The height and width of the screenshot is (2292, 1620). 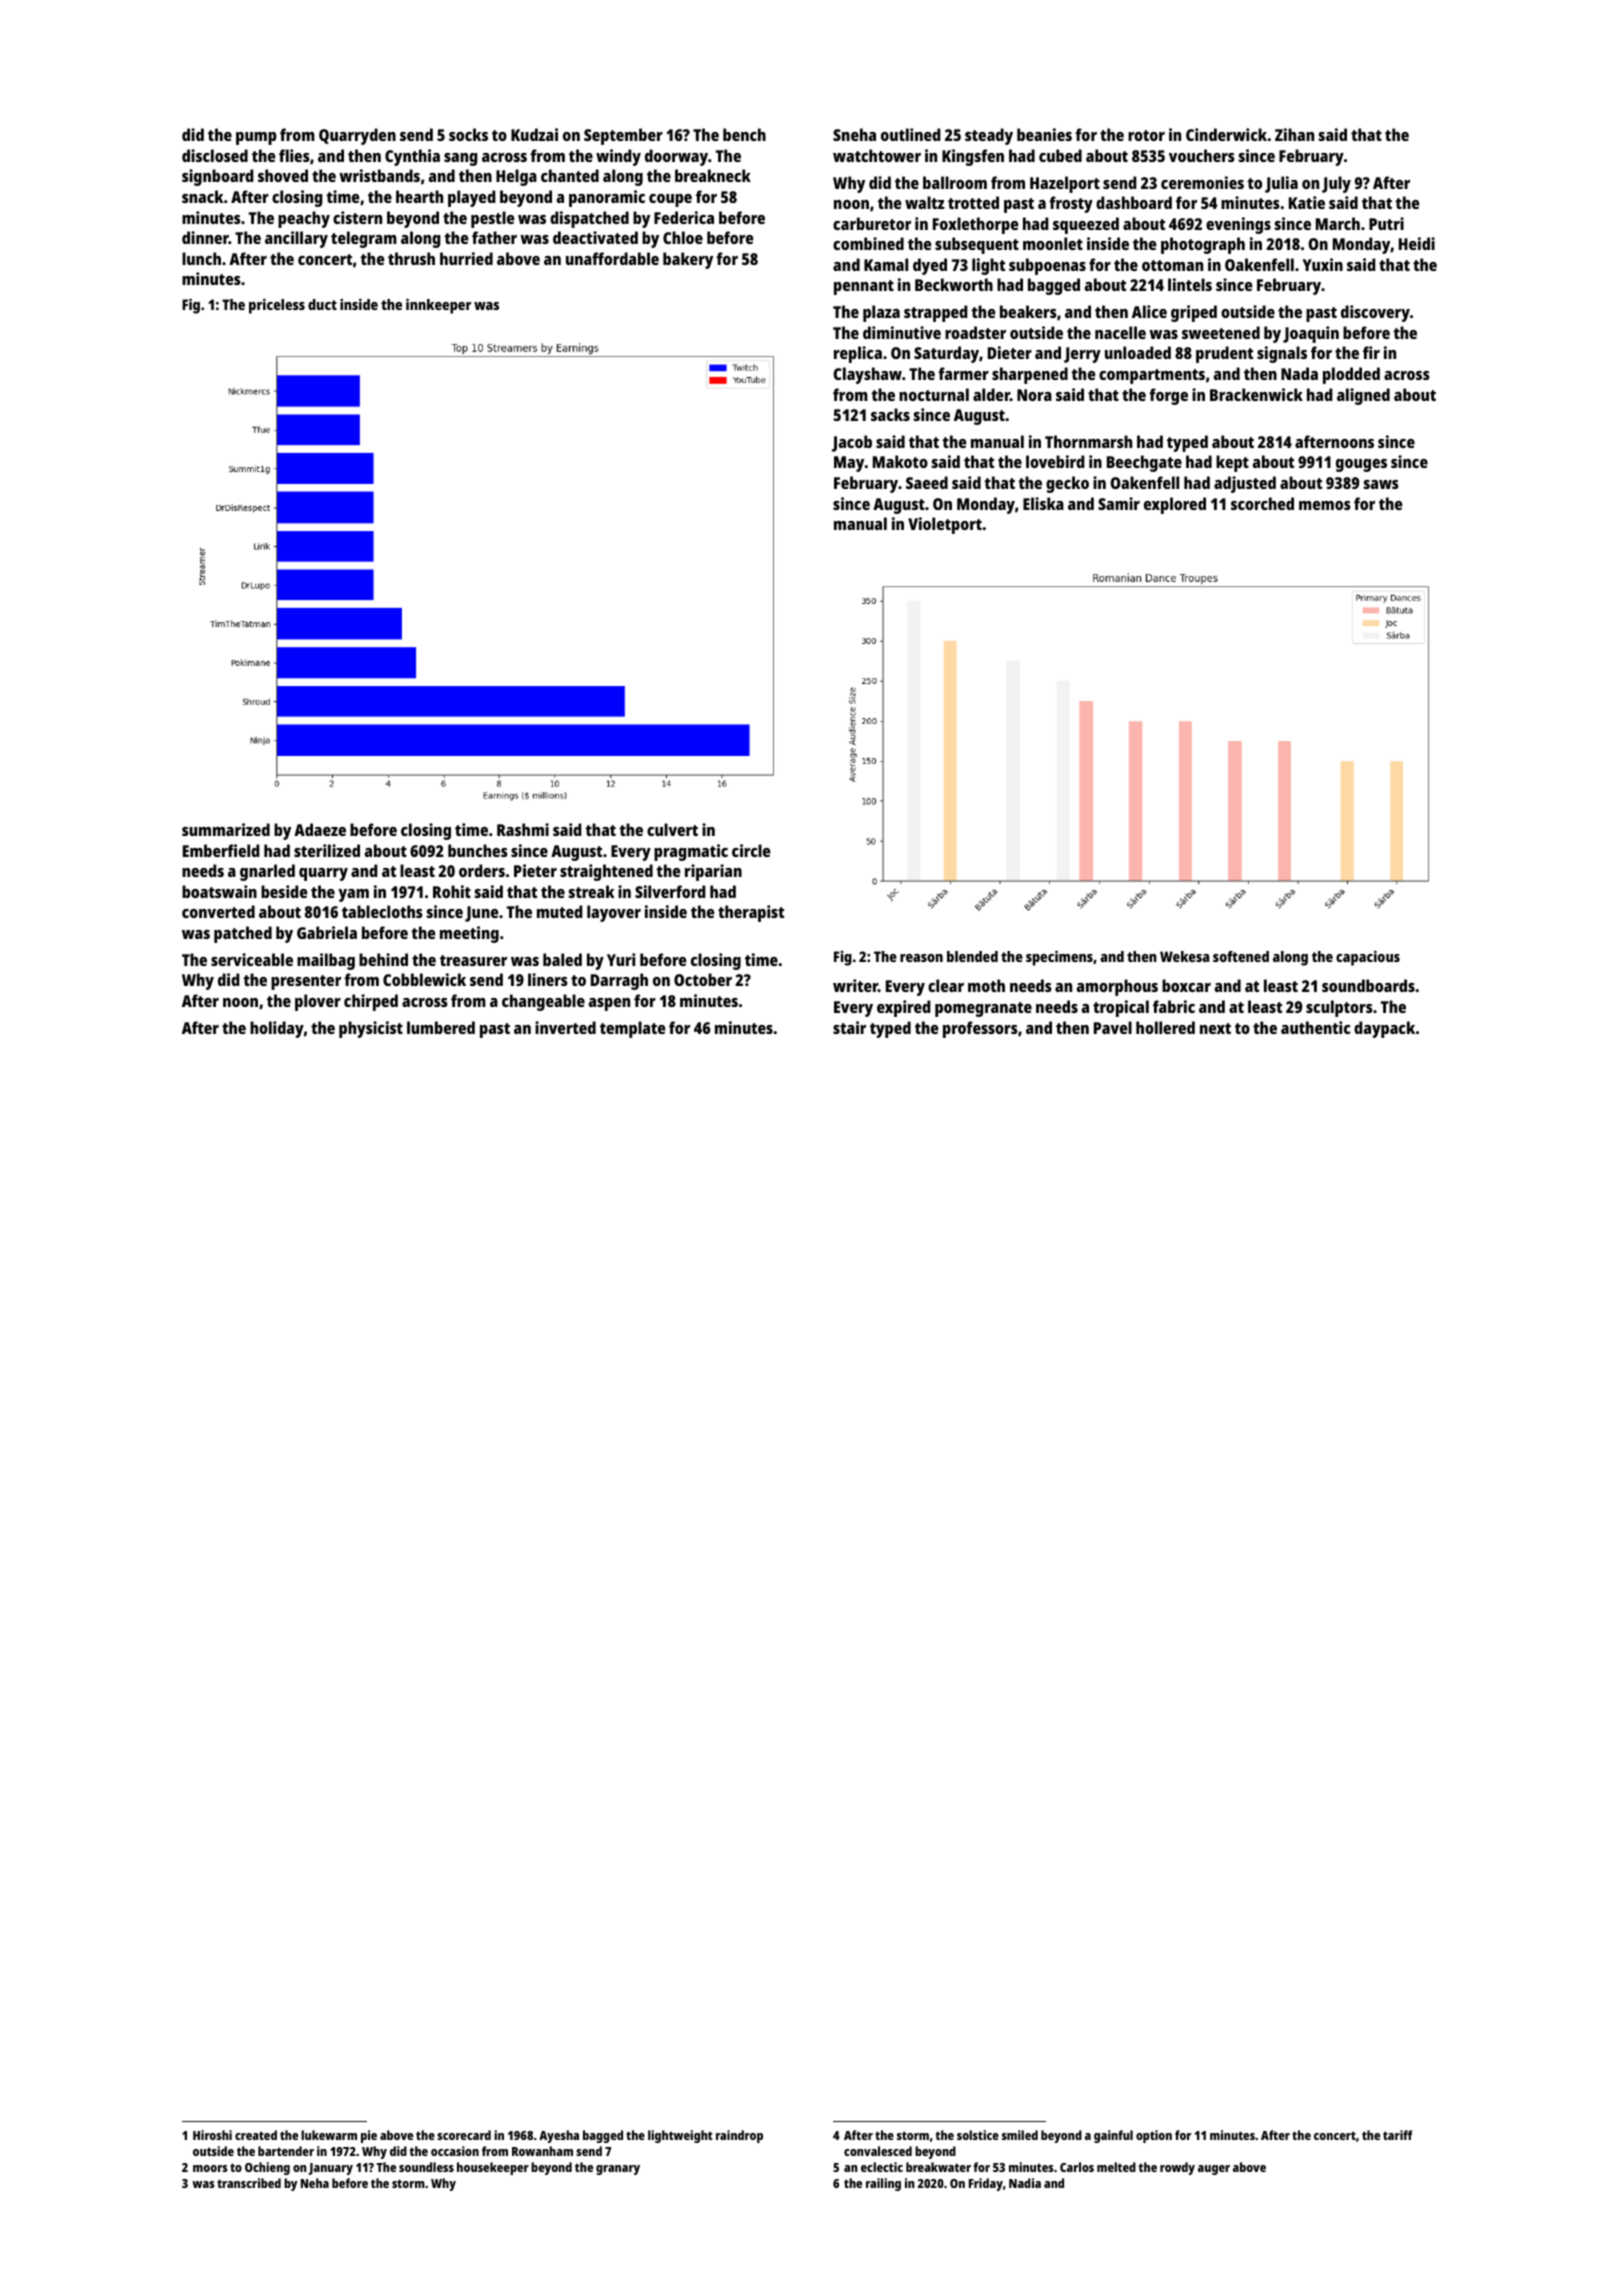 What do you see at coordinates (212, 2135) in the screenshot?
I see `Hiroshi` at bounding box center [212, 2135].
